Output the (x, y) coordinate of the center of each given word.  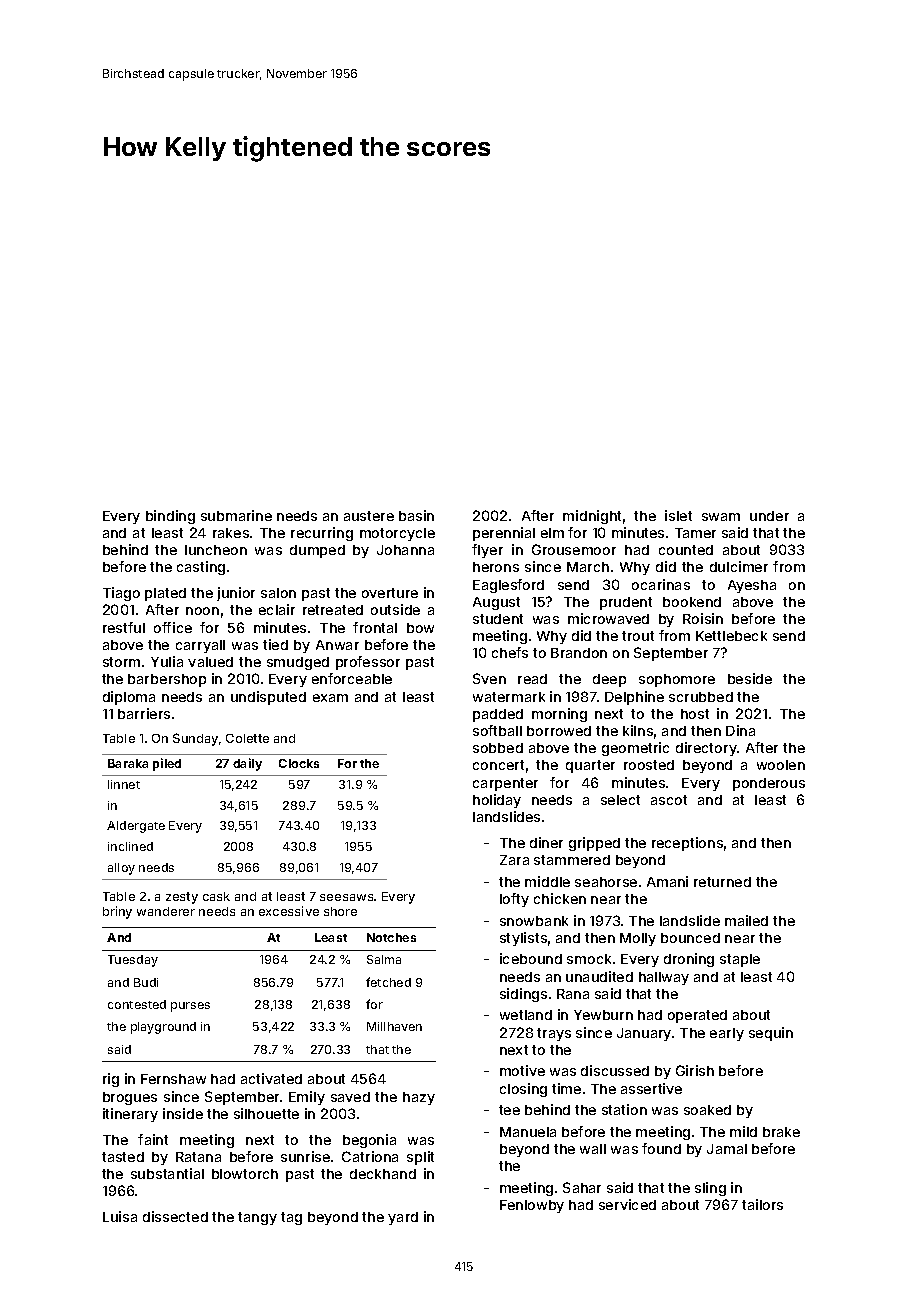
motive (522, 1070)
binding (170, 517)
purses (190, 1007)
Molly (638, 939)
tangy (257, 1218)
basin (416, 515)
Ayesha (752, 586)
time (566, 1088)
